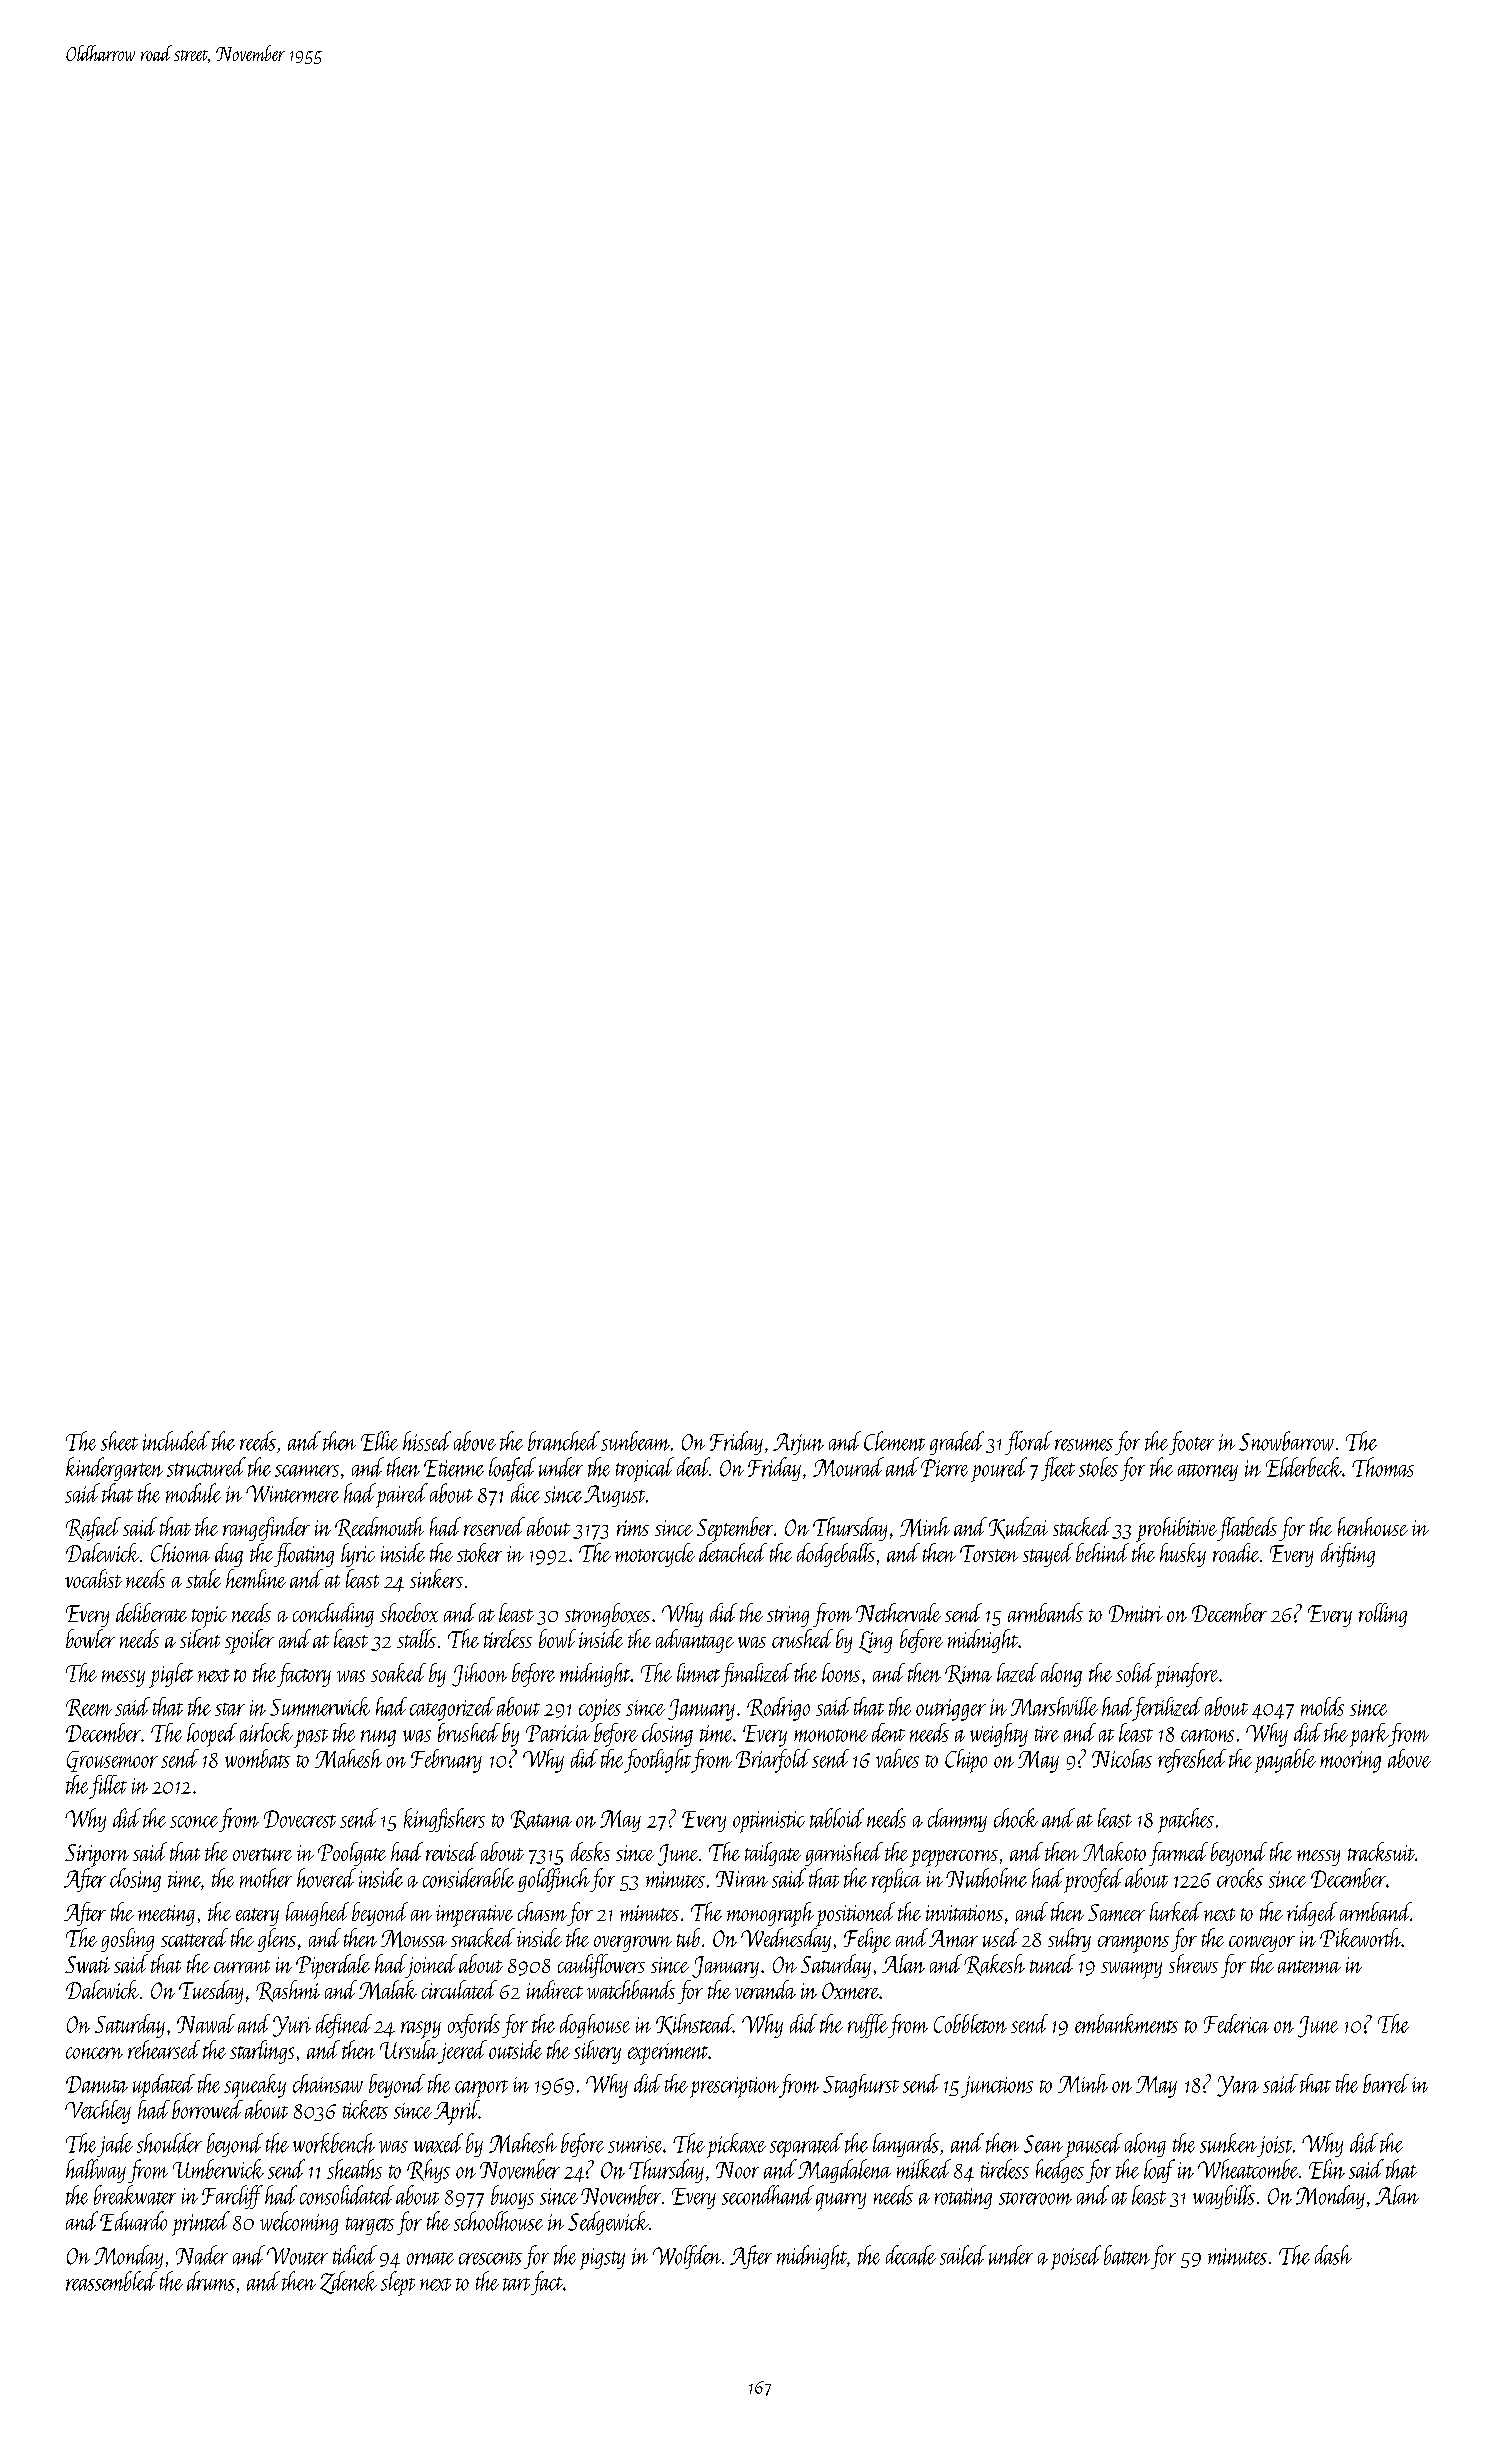  What do you see at coordinates (1381, 1851) in the document?
I see `tracksuit` at bounding box center [1381, 1851].
